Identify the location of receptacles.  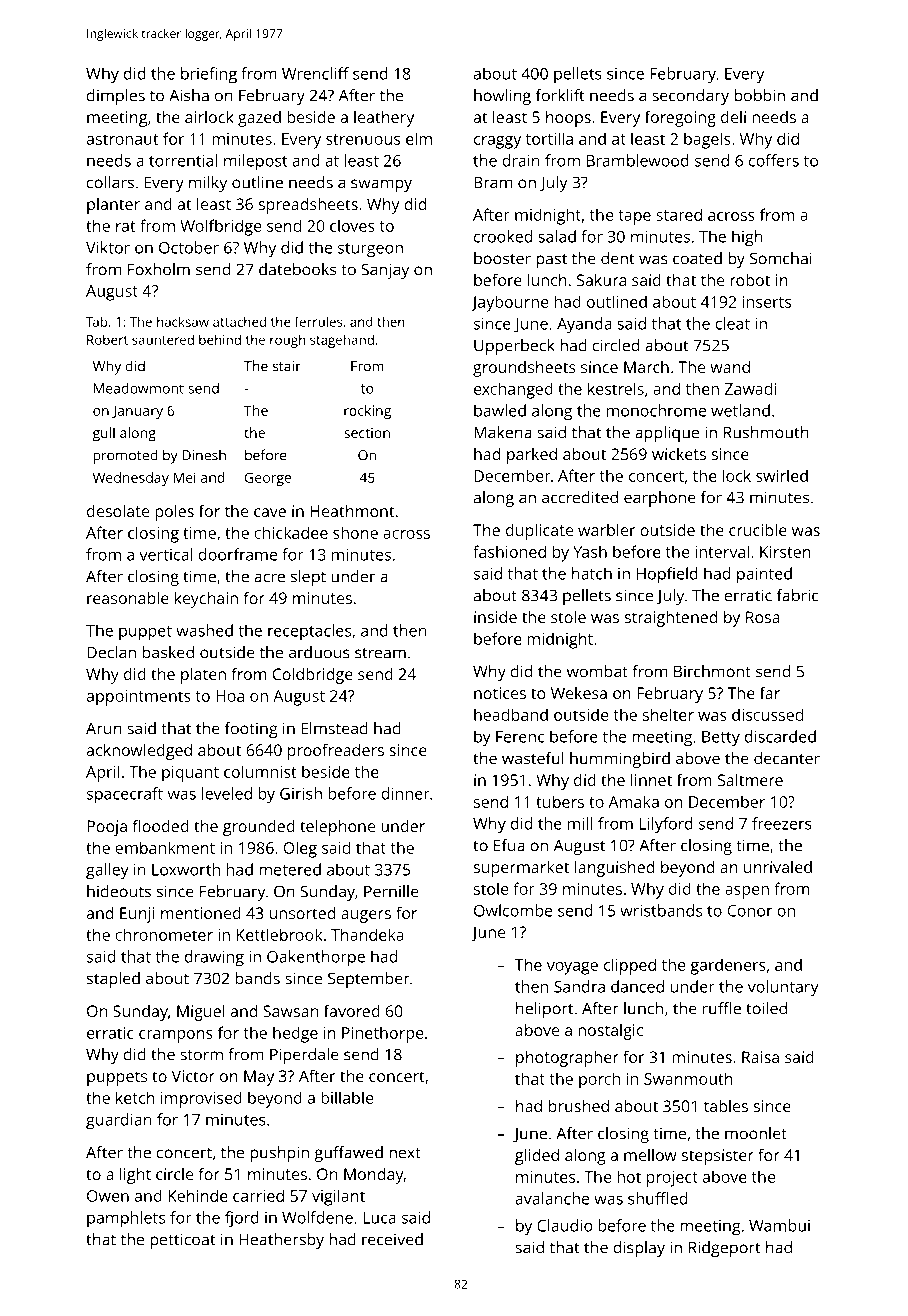
(309, 632).
